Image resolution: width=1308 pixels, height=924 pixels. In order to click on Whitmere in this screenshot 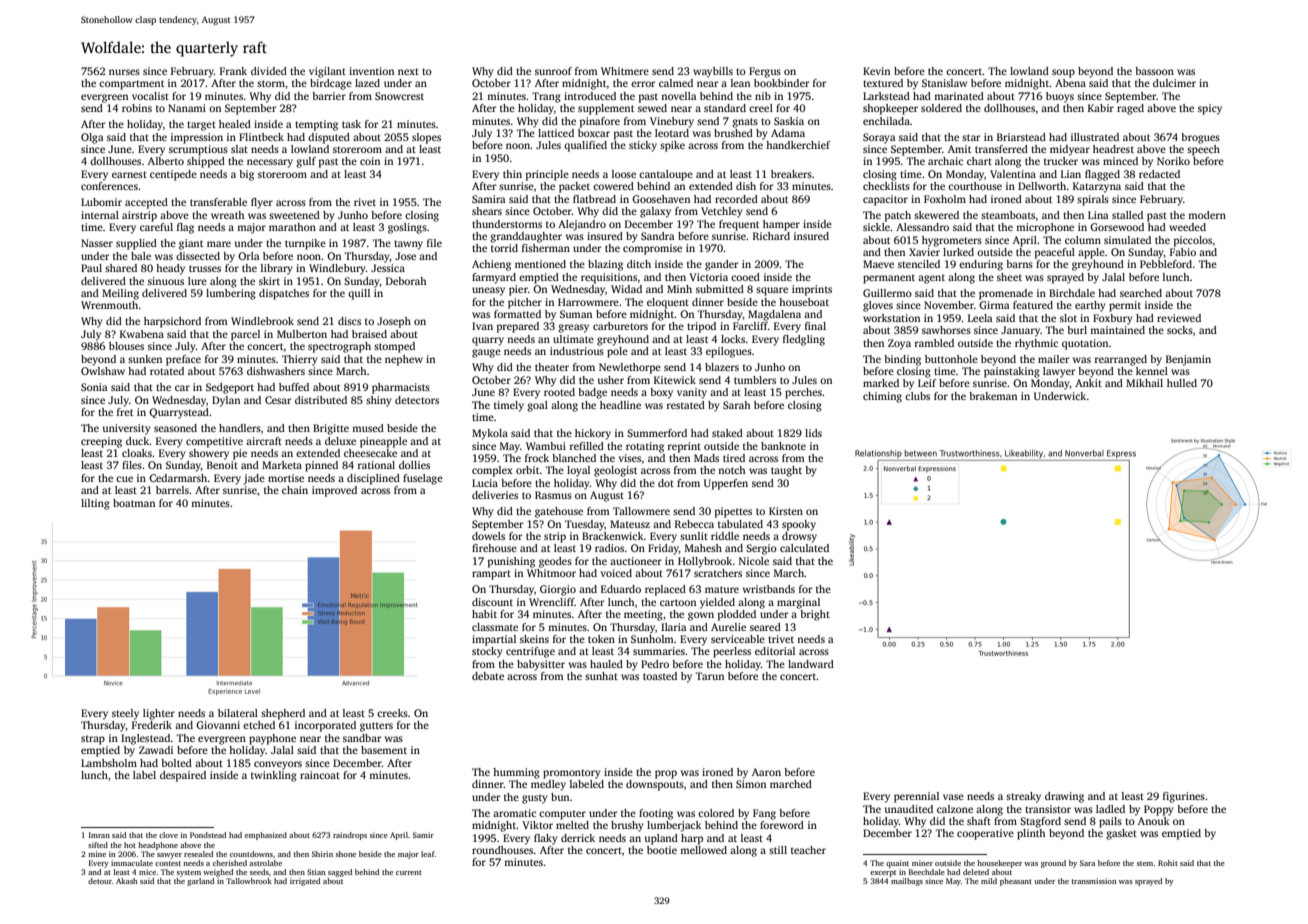, I will do `click(625, 71)`.
